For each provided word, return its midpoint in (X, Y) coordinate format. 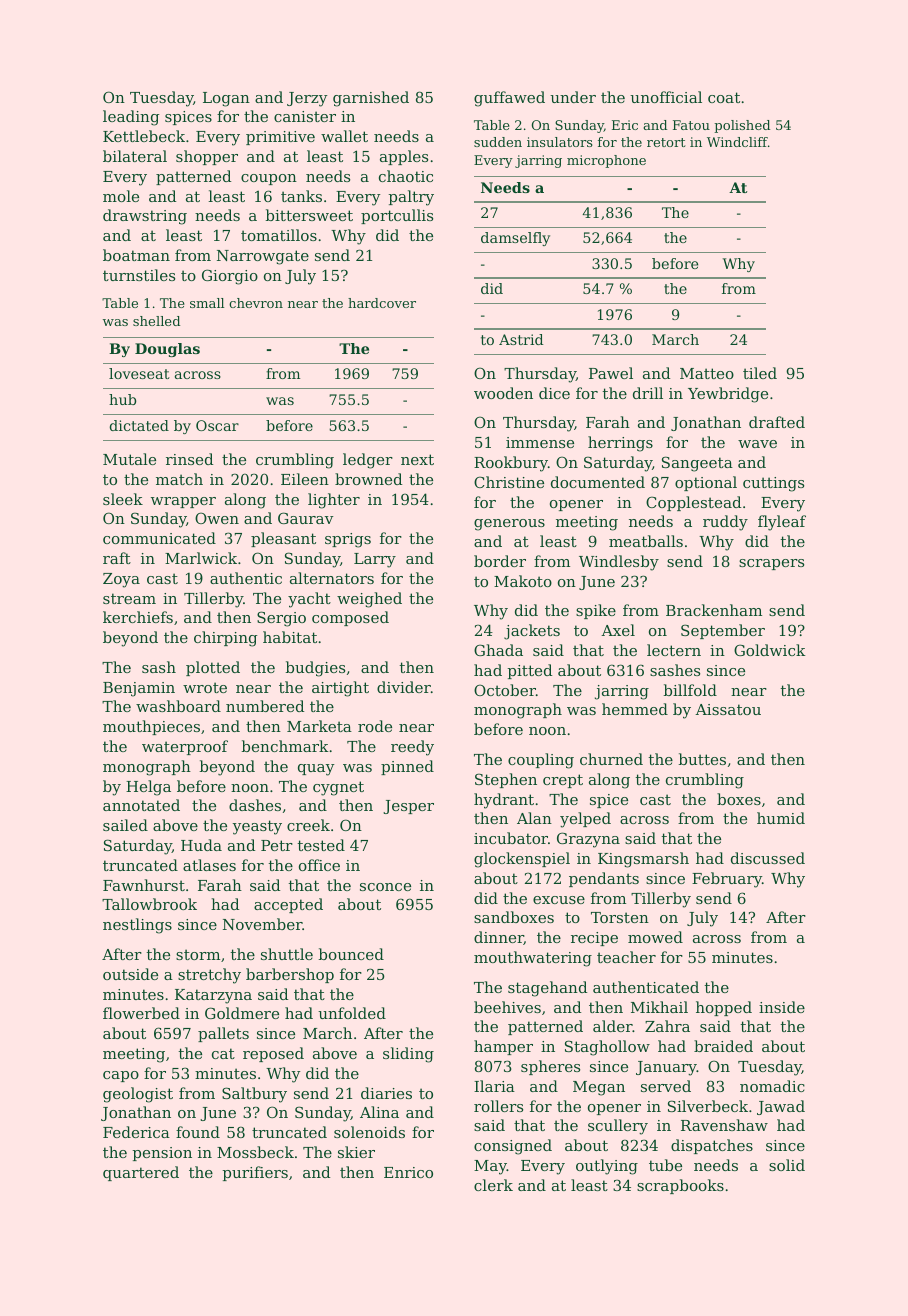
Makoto (523, 581)
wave (757, 444)
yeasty (257, 827)
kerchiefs (138, 617)
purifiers (255, 1173)
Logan (226, 99)
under (573, 97)
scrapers (771, 564)
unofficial (666, 97)
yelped (585, 820)
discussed (768, 858)
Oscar (217, 425)
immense (540, 442)
